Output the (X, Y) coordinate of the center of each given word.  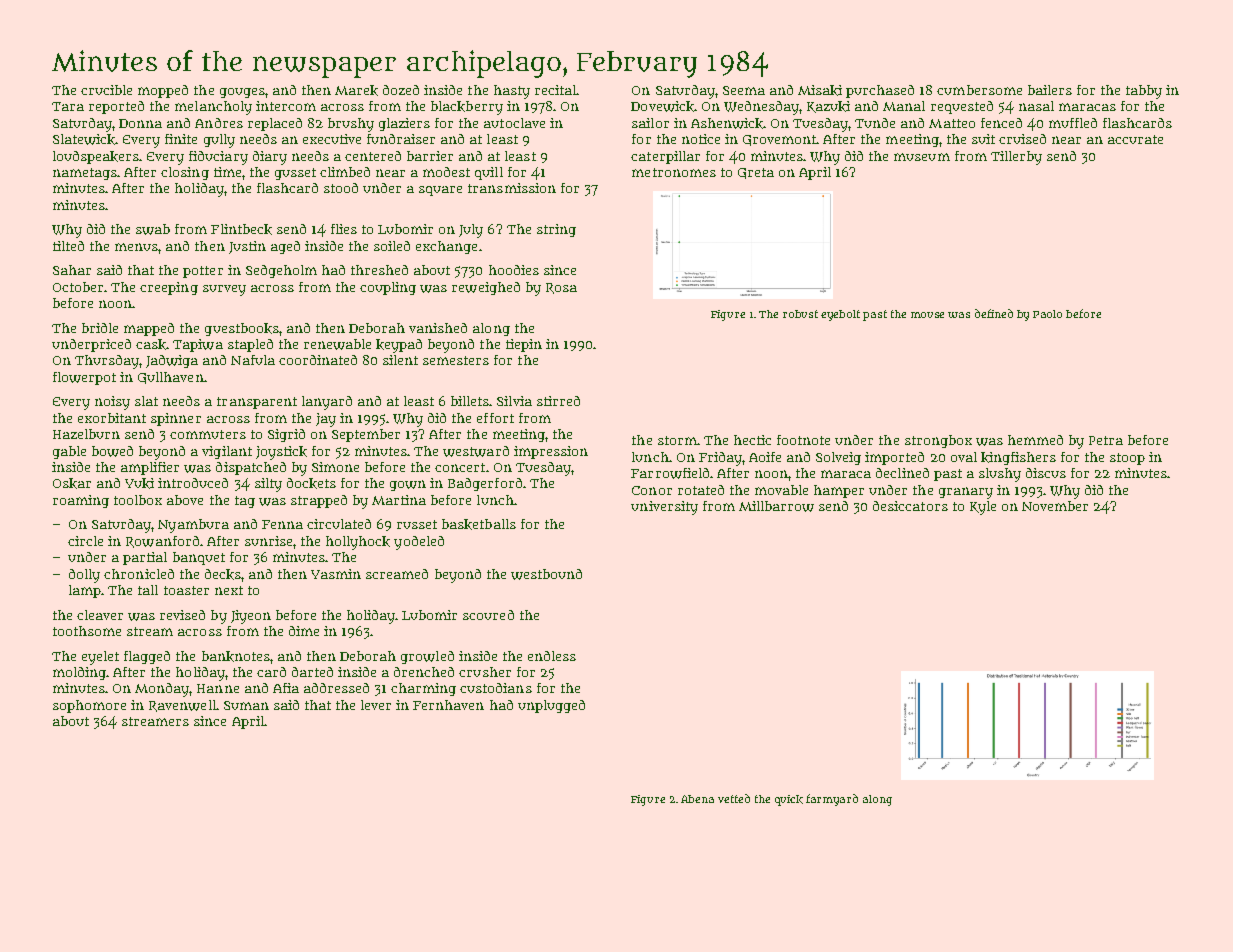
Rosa (561, 288)
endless (552, 656)
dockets (311, 483)
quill (489, 173)
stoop (1127, 459)
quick (789, 800)
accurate (1135, 139)
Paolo (1047, 314)
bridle (100, 328)
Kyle (983, 508)
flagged (147, 657)
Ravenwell (182, 706)
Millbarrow (776, 506)
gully (219, 141)
